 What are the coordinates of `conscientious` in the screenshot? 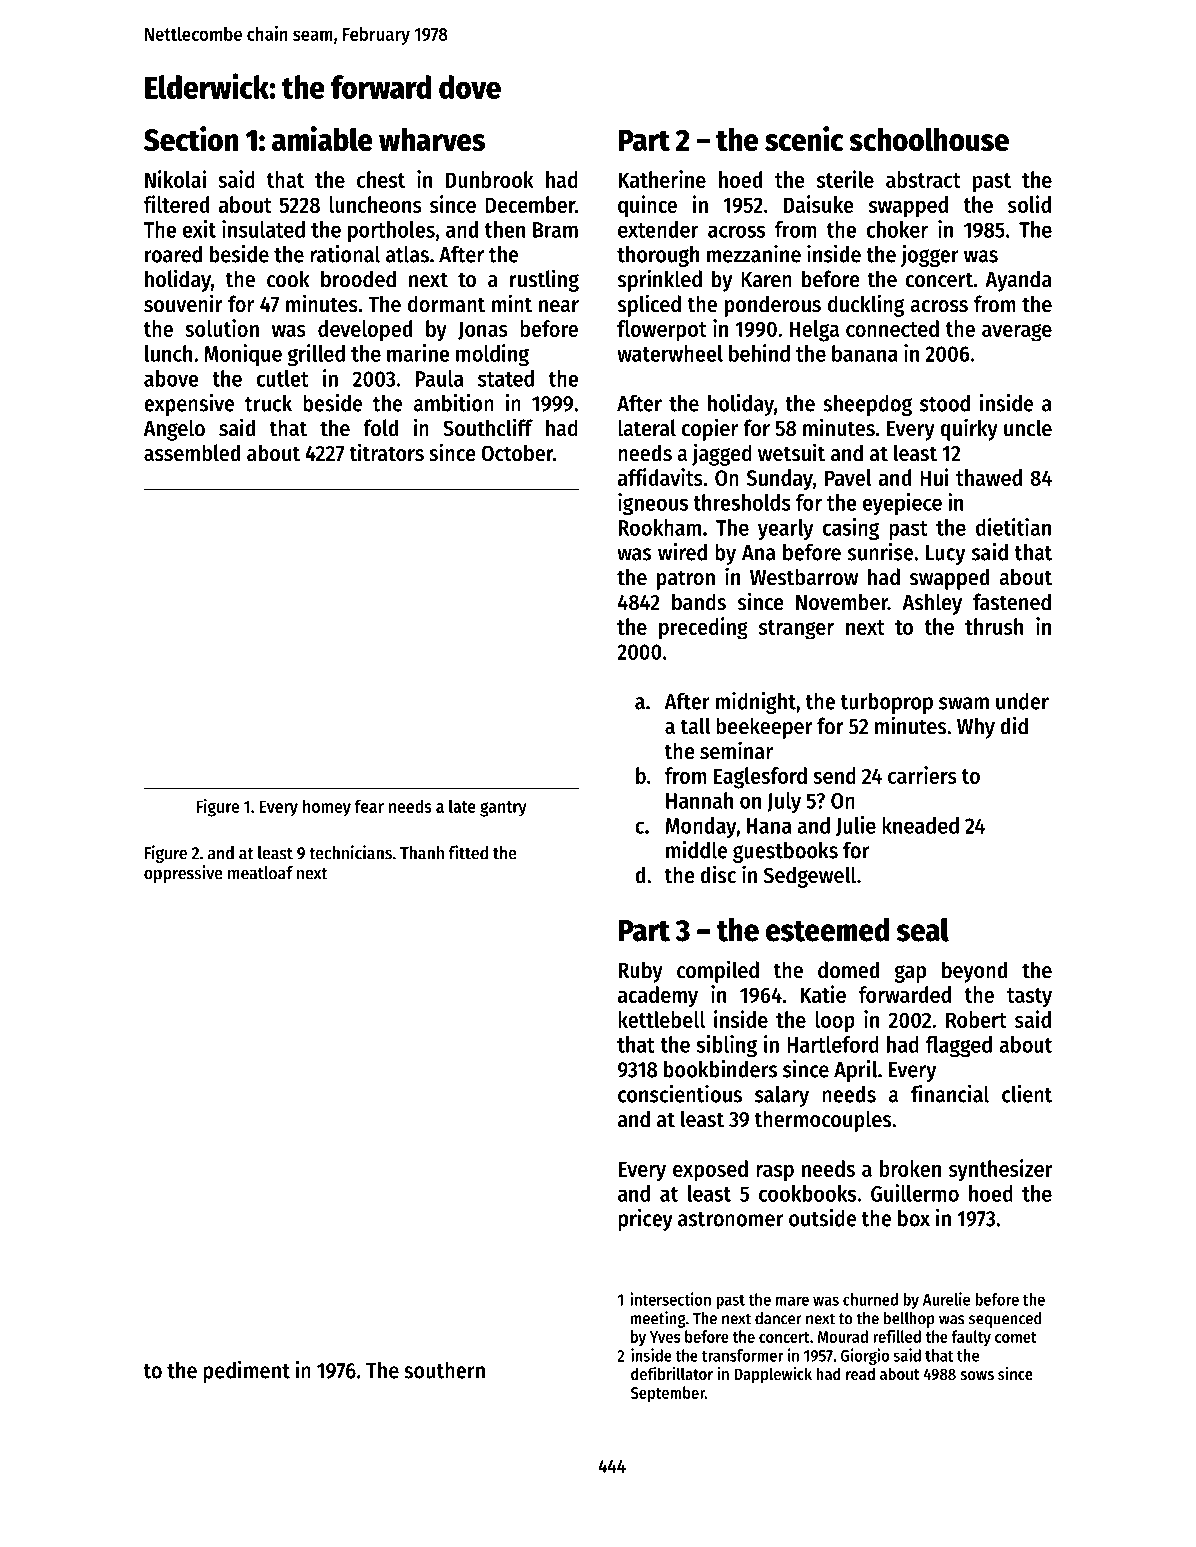 It's located at (680, 1094).
